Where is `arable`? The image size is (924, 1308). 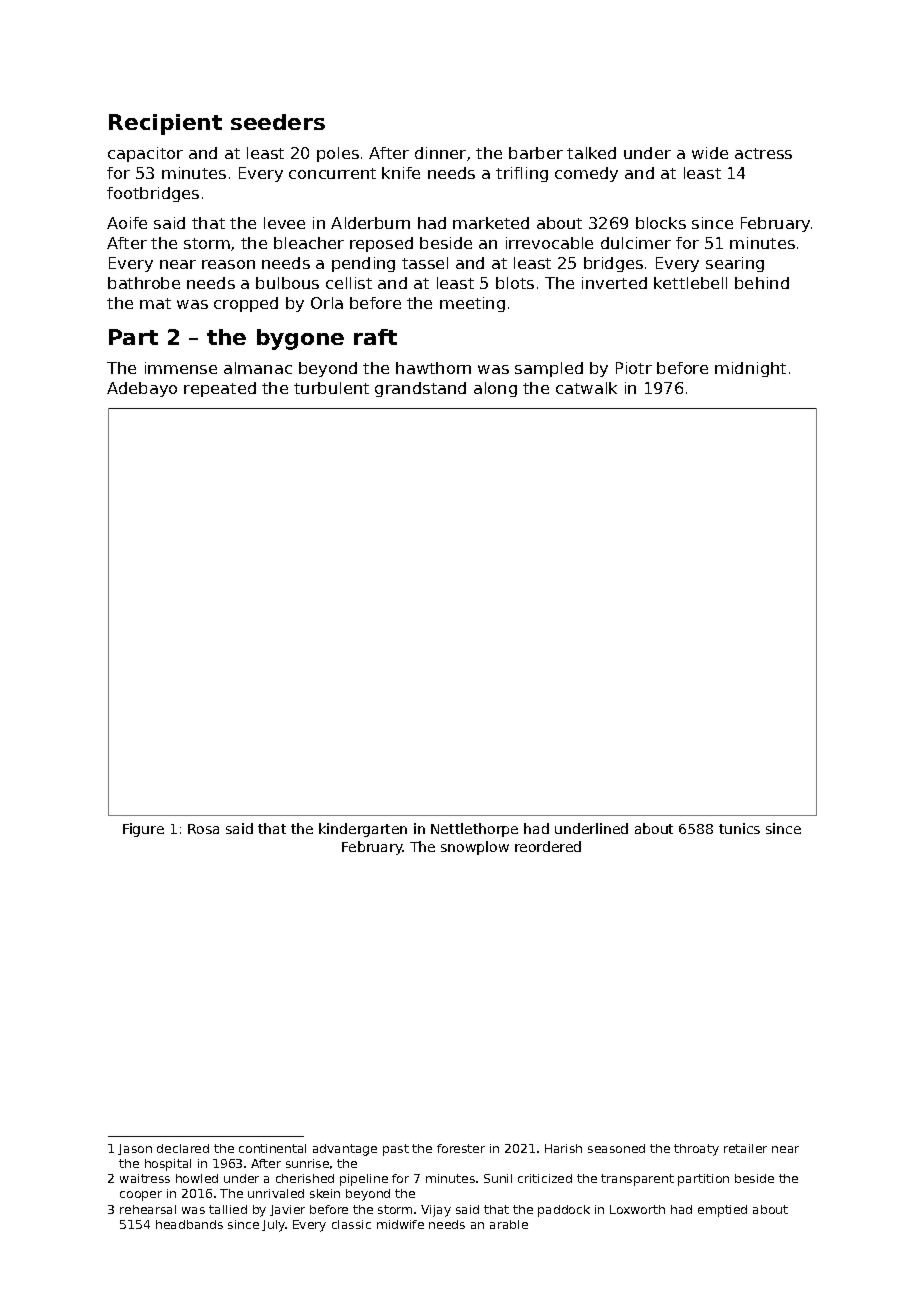
arable is located at coordinates (509, 1224).
